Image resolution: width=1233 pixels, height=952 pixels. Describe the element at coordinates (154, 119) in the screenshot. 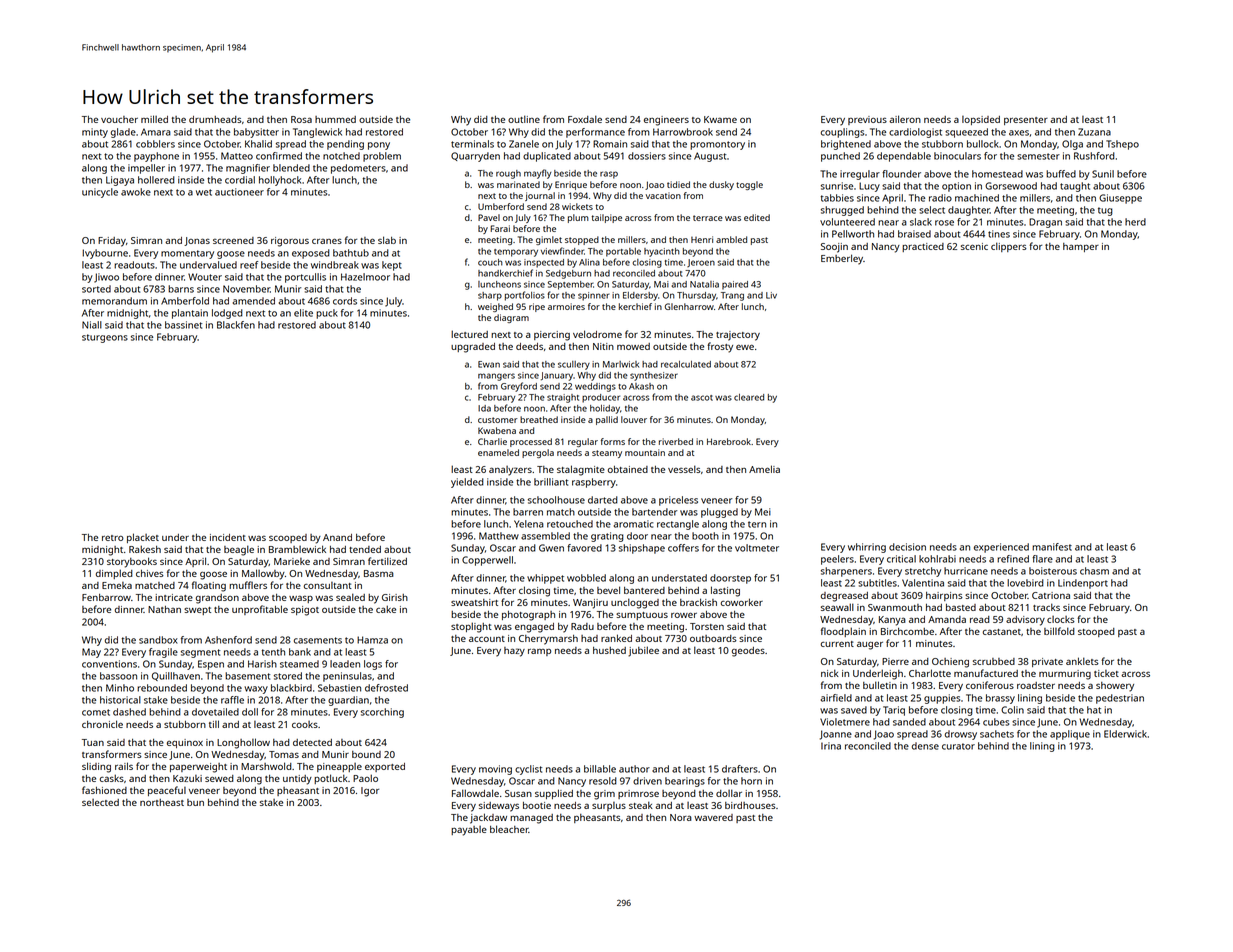

I see `milled` at that location.
